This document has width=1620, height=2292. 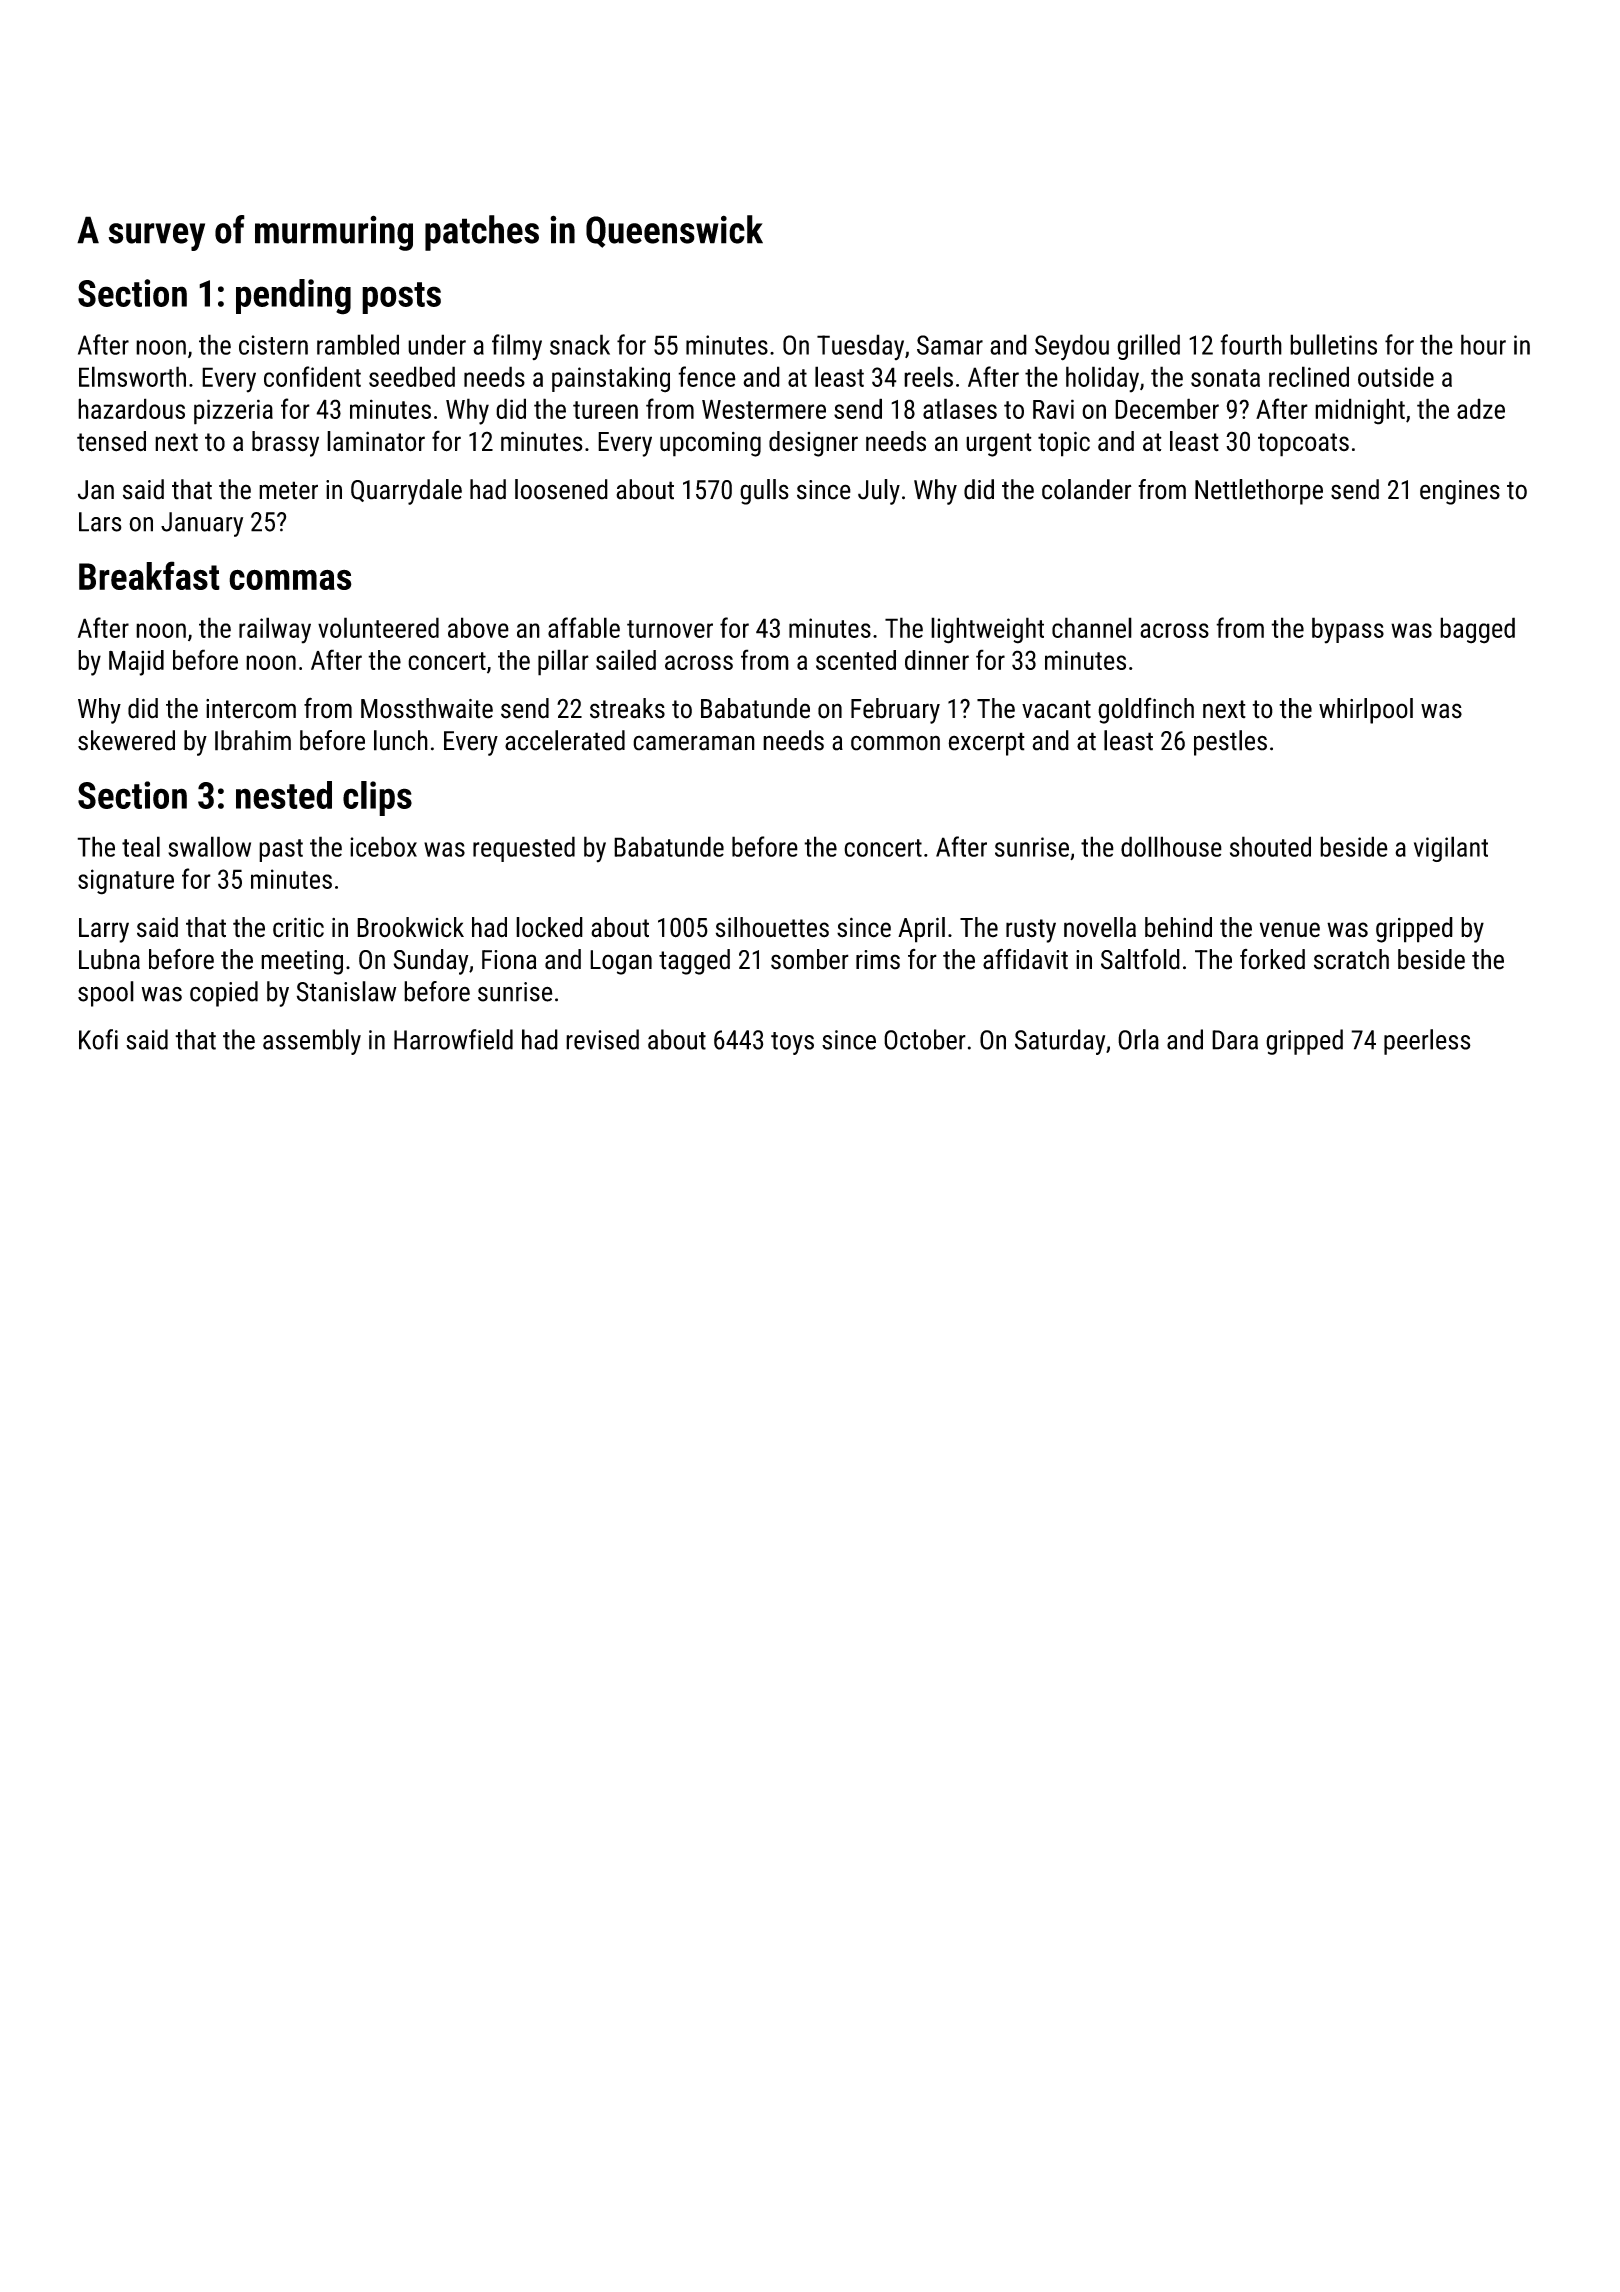 I want to click on clips, so click(x=377, y=798).
